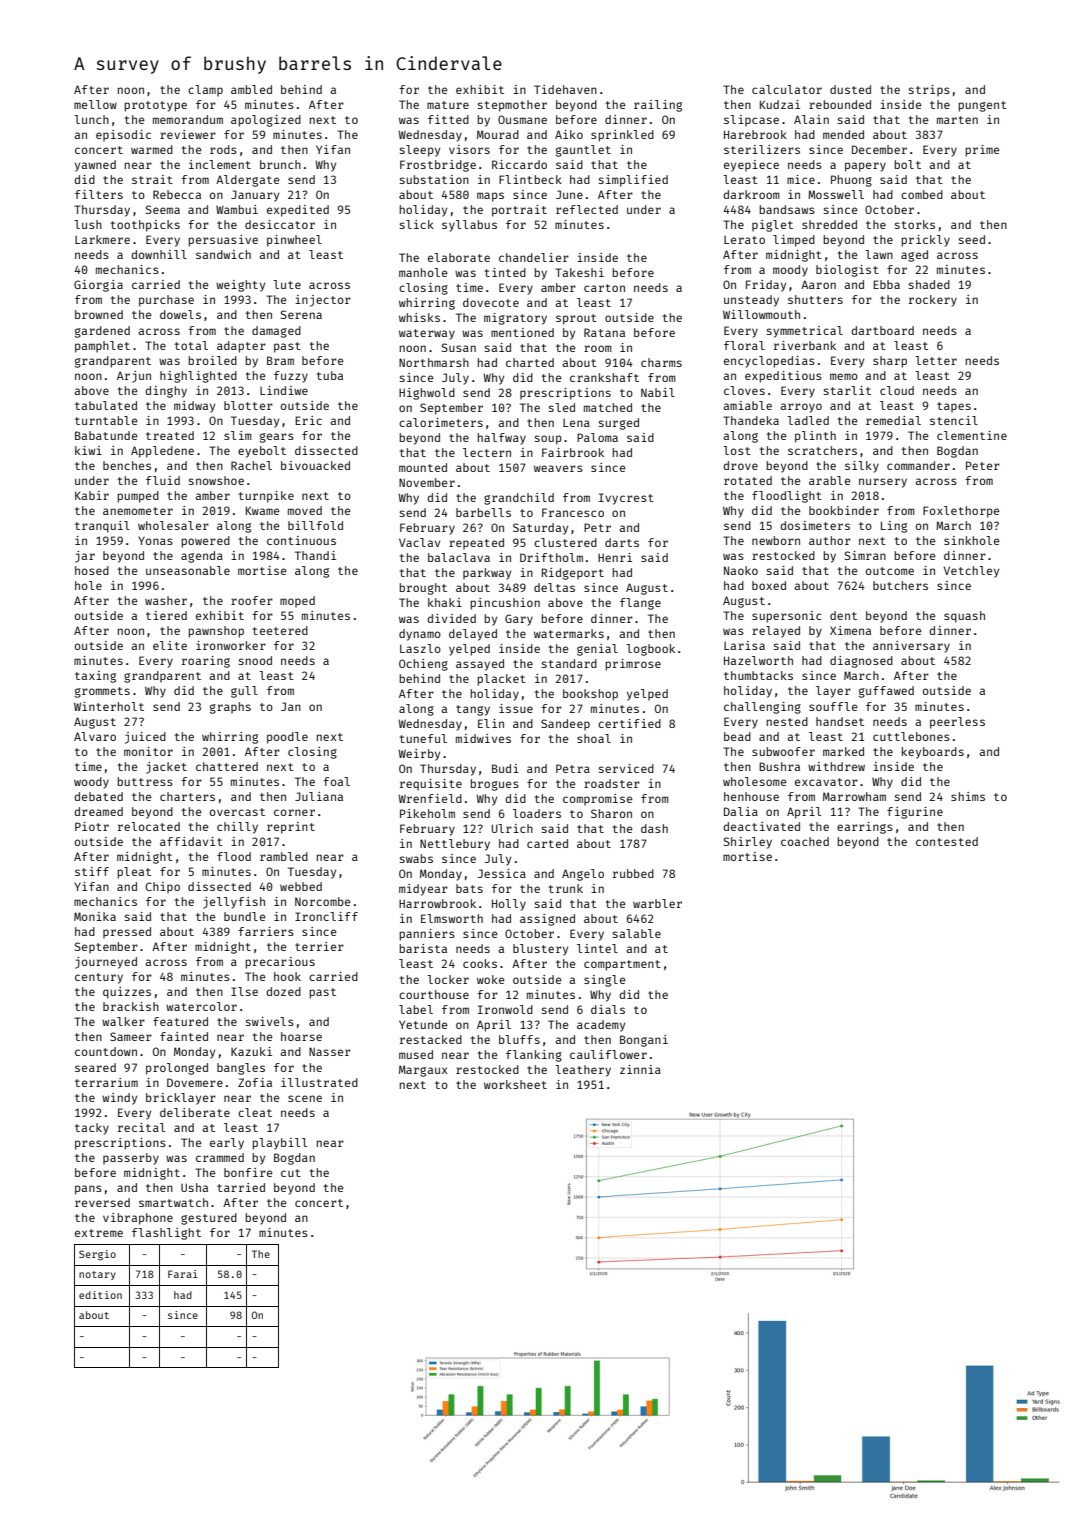 The image size is (1085, 1534). I want to click on worksheet, so click(515, 1084).
